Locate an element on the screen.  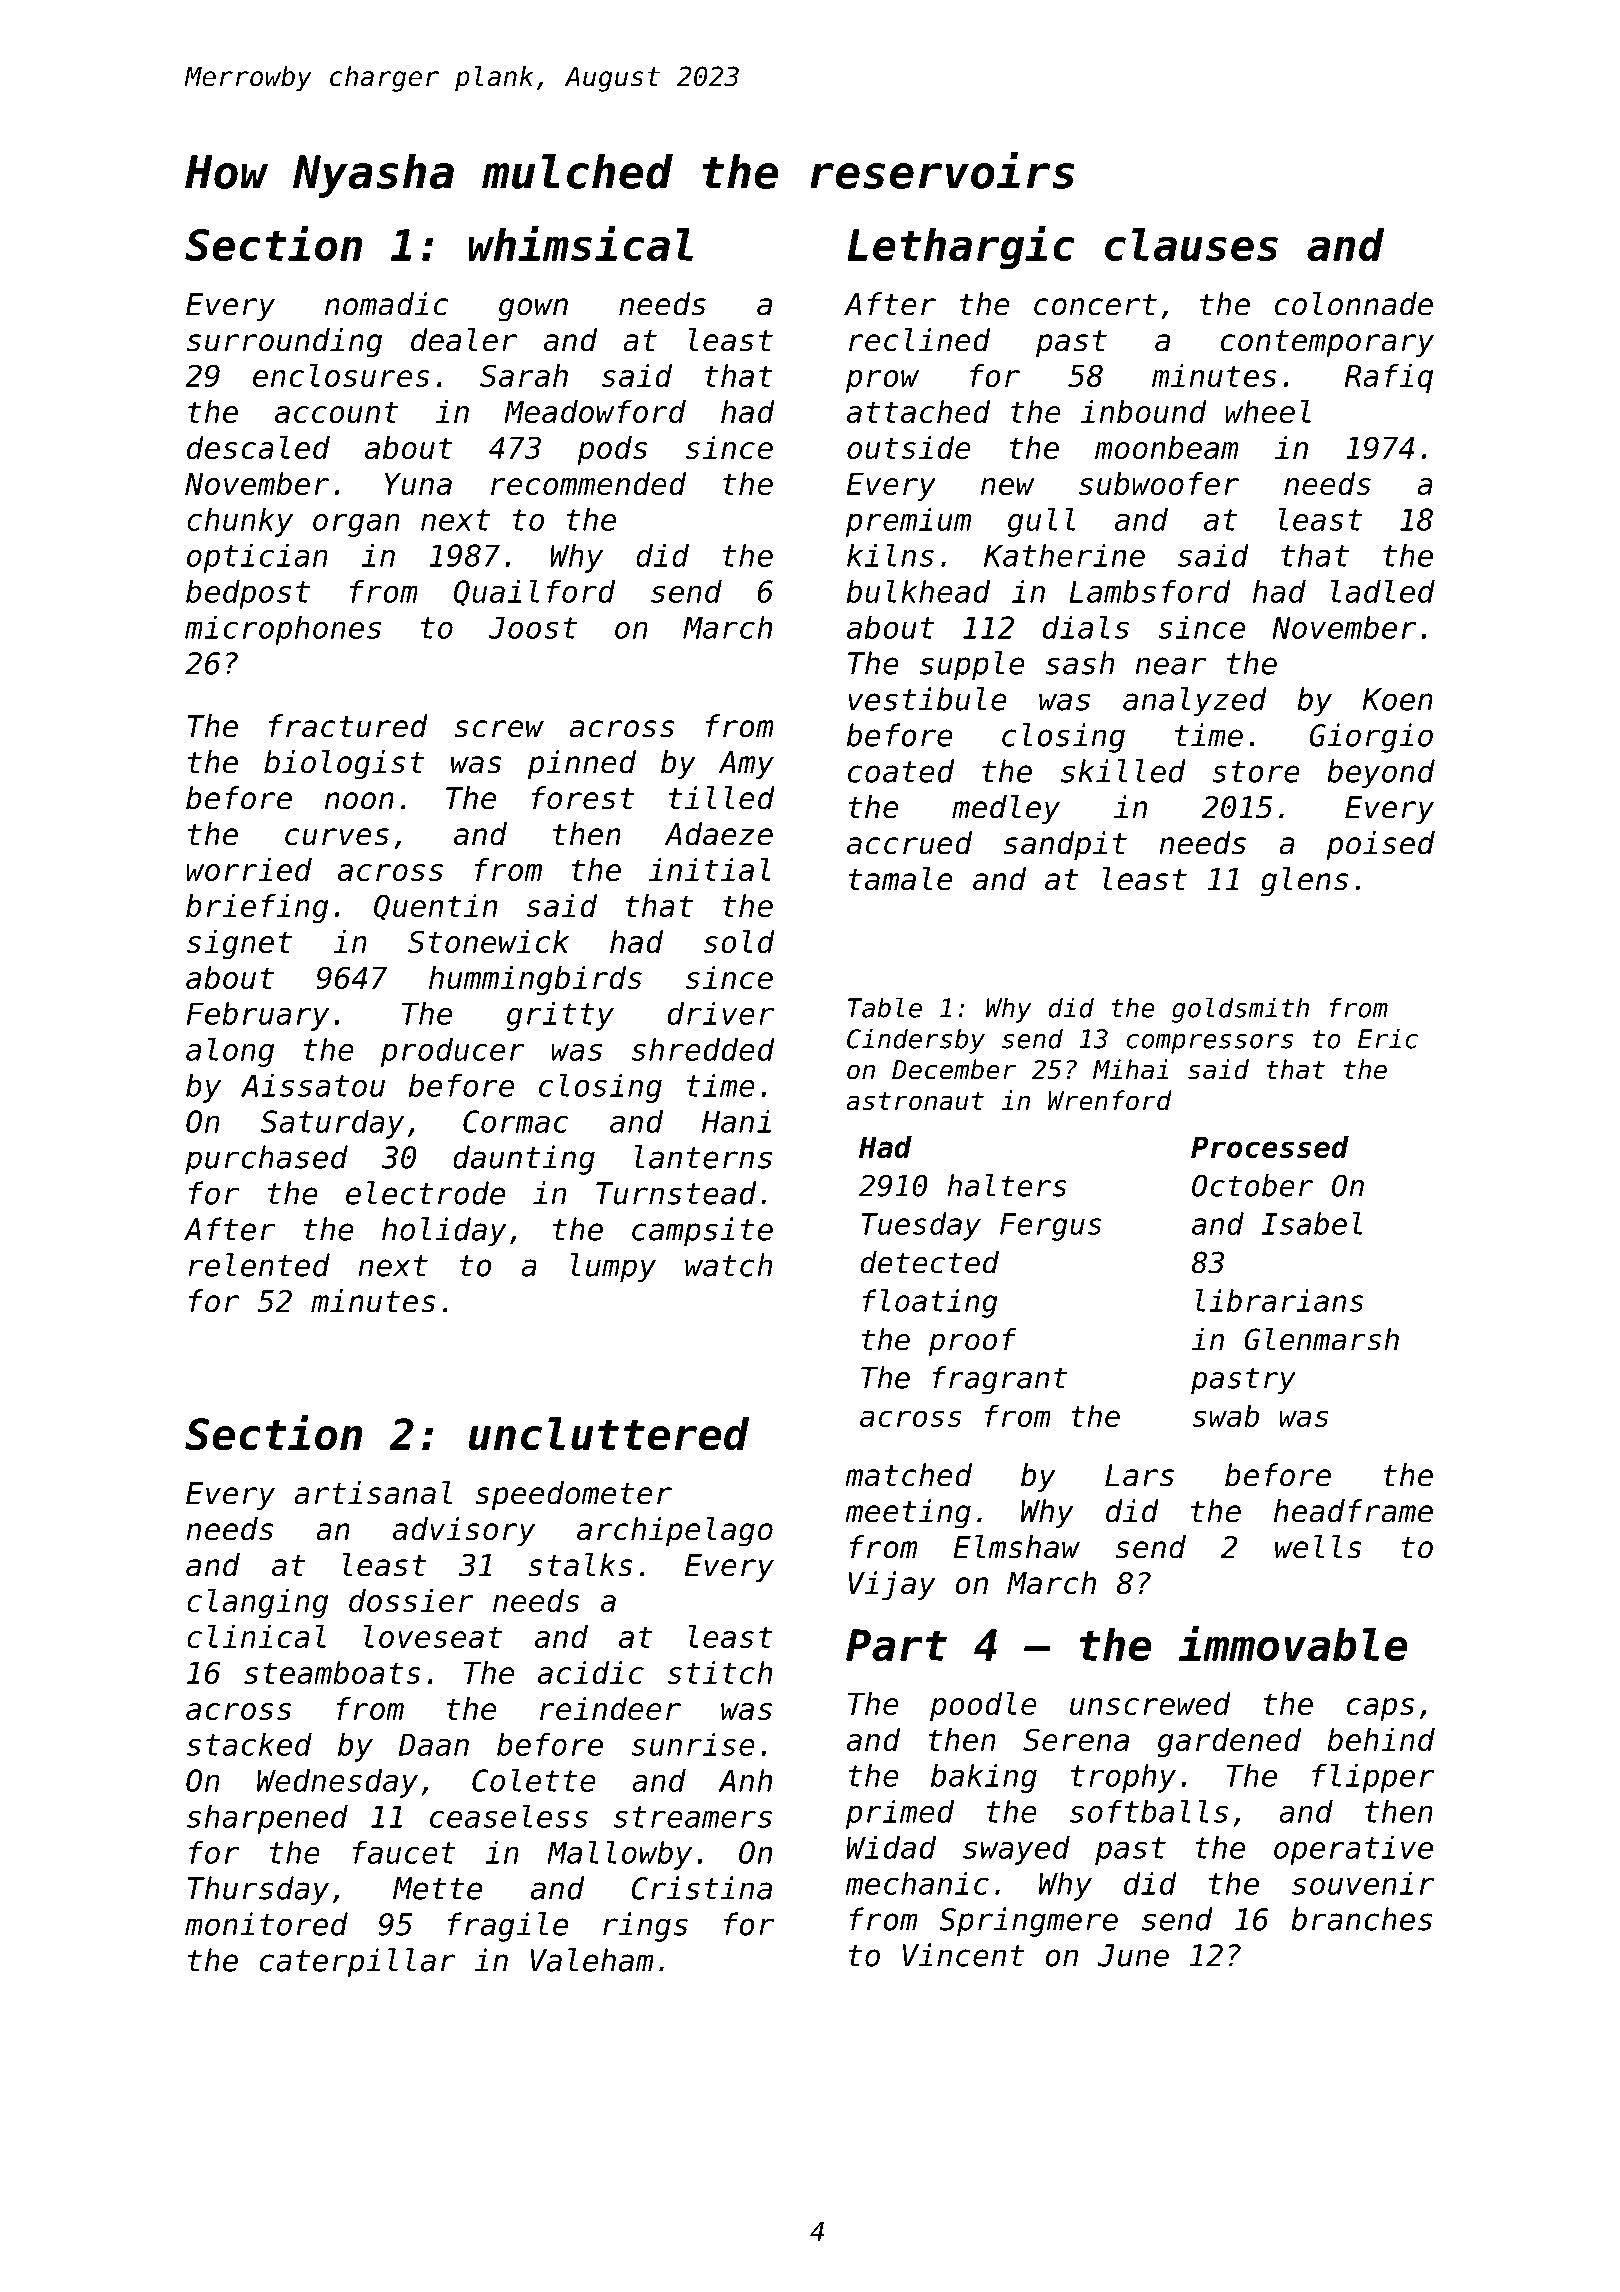
meeting is located at coordinates (908, 1514).
